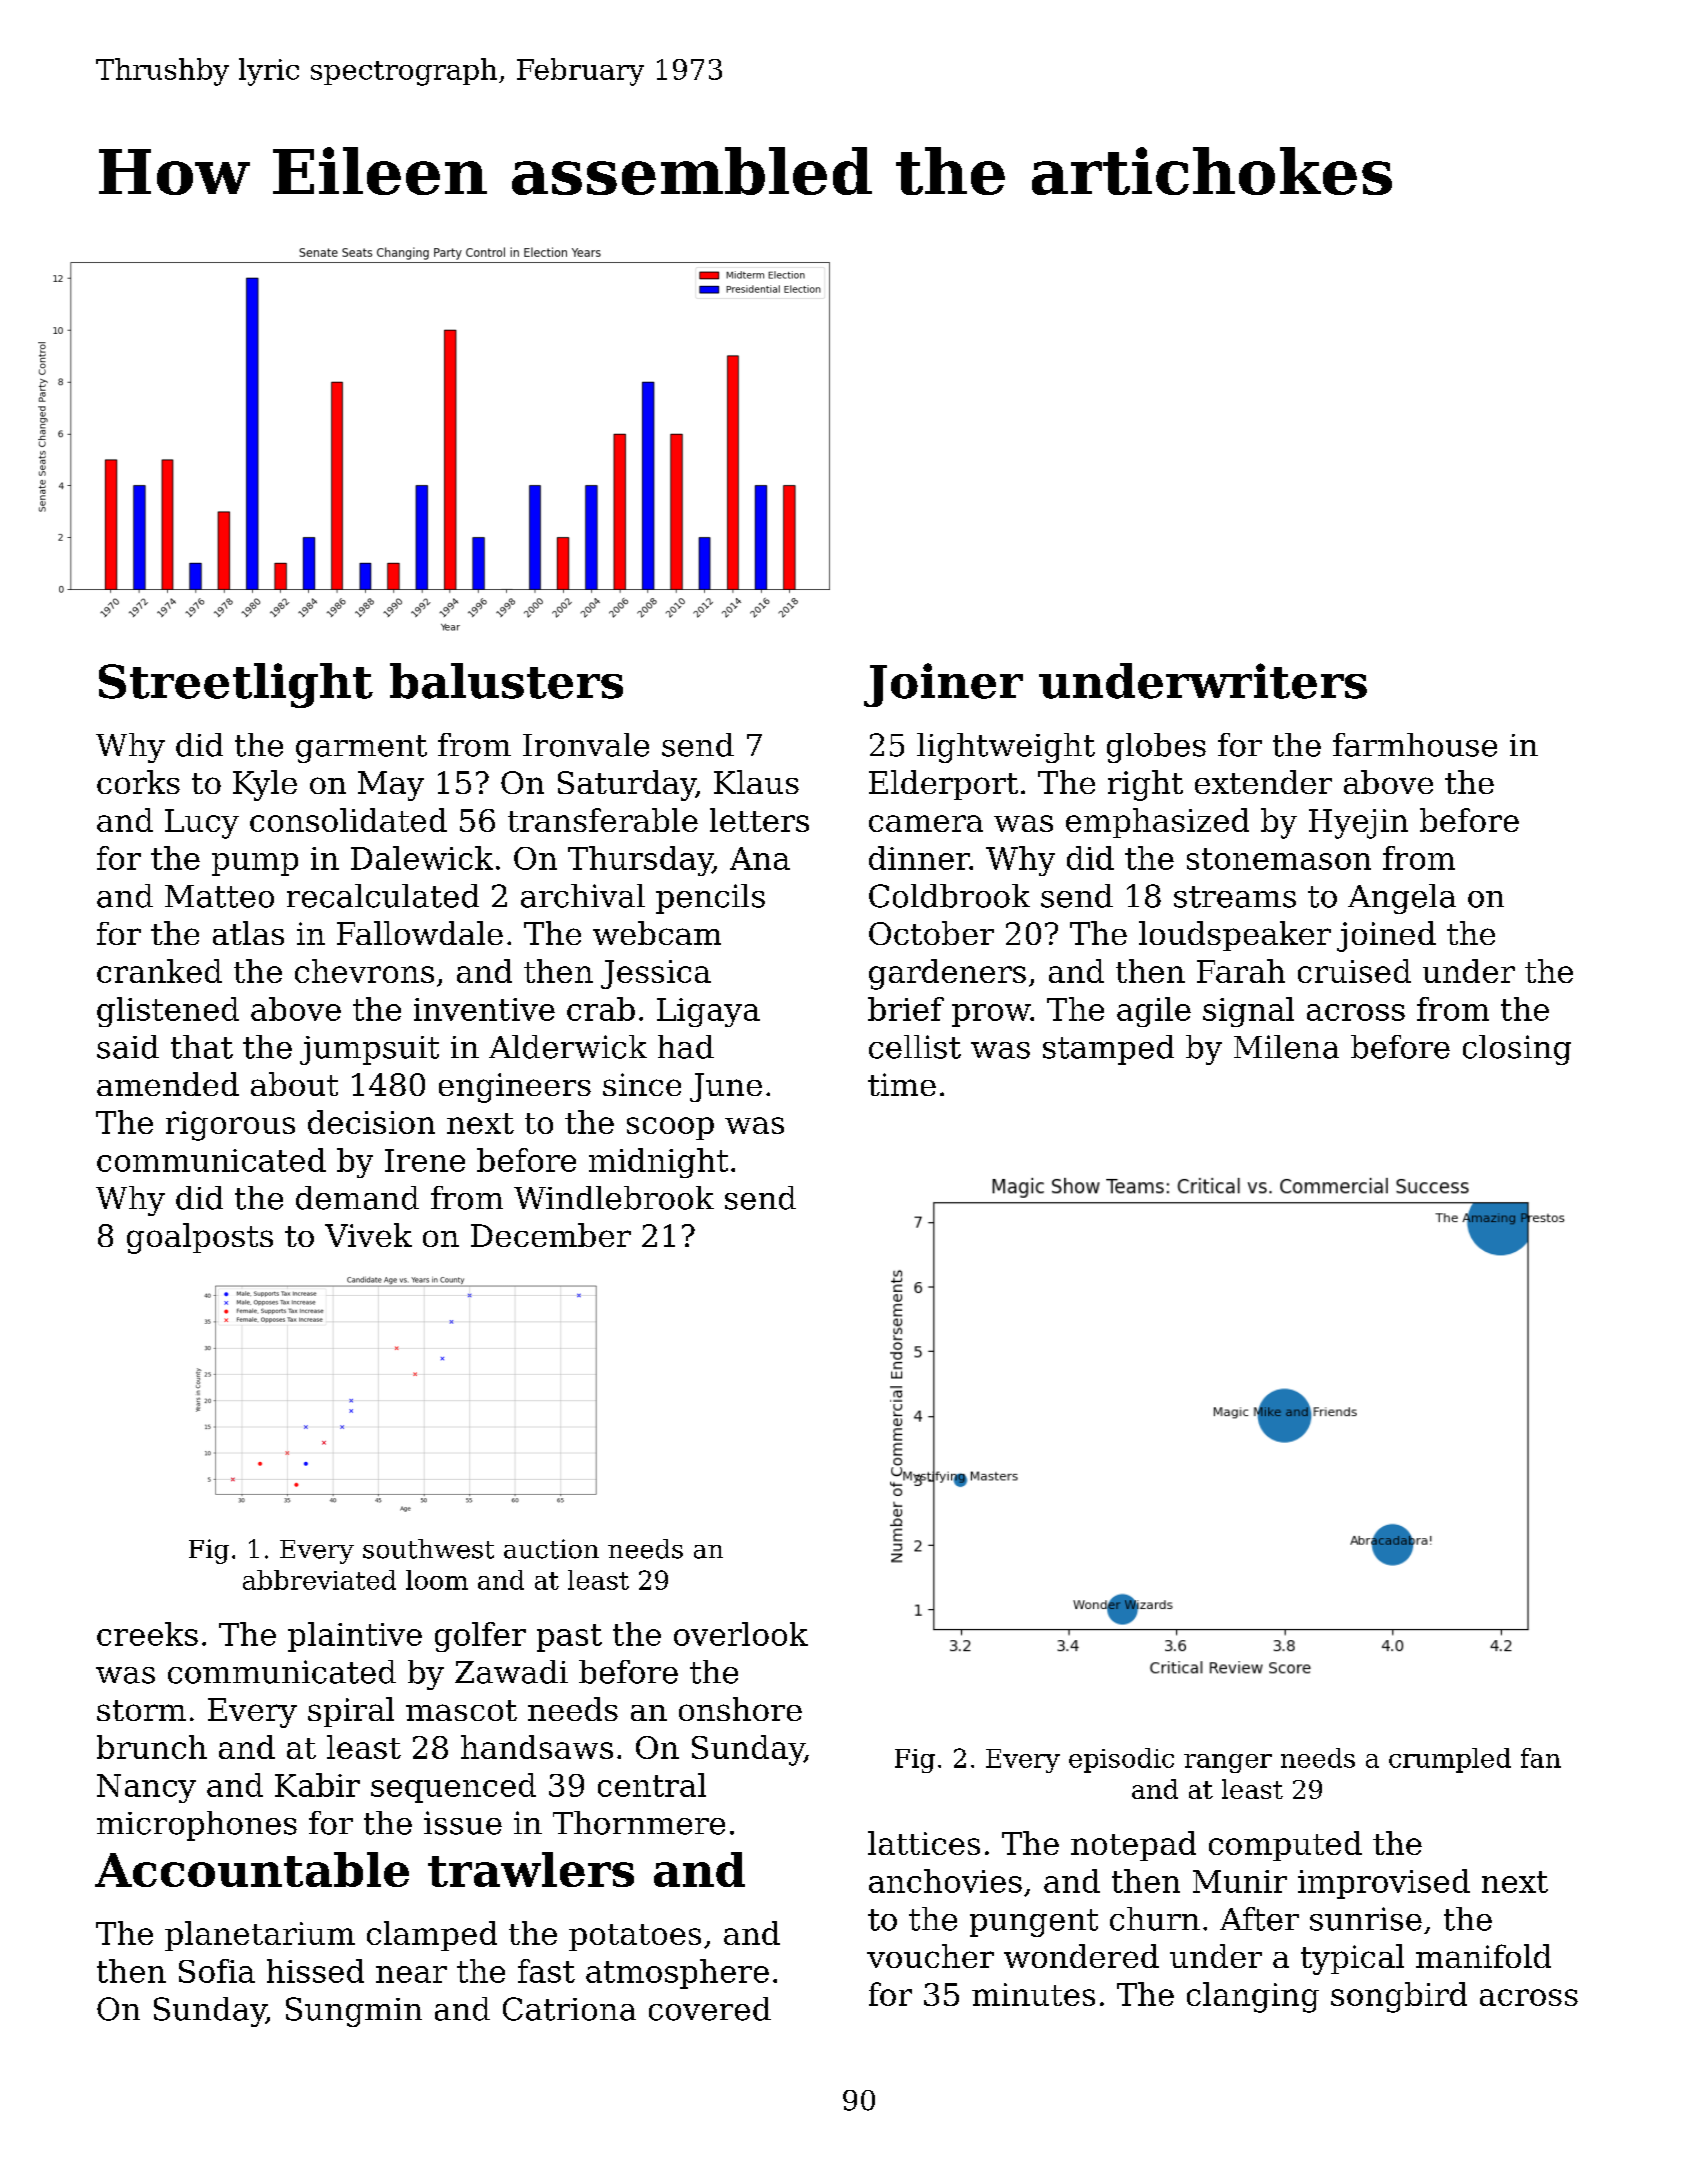 The height and width of the screenshot is (2178, 1683). Describe the element at coordinates (506, 681) in the screenshot. I see `balusters` at that location.
